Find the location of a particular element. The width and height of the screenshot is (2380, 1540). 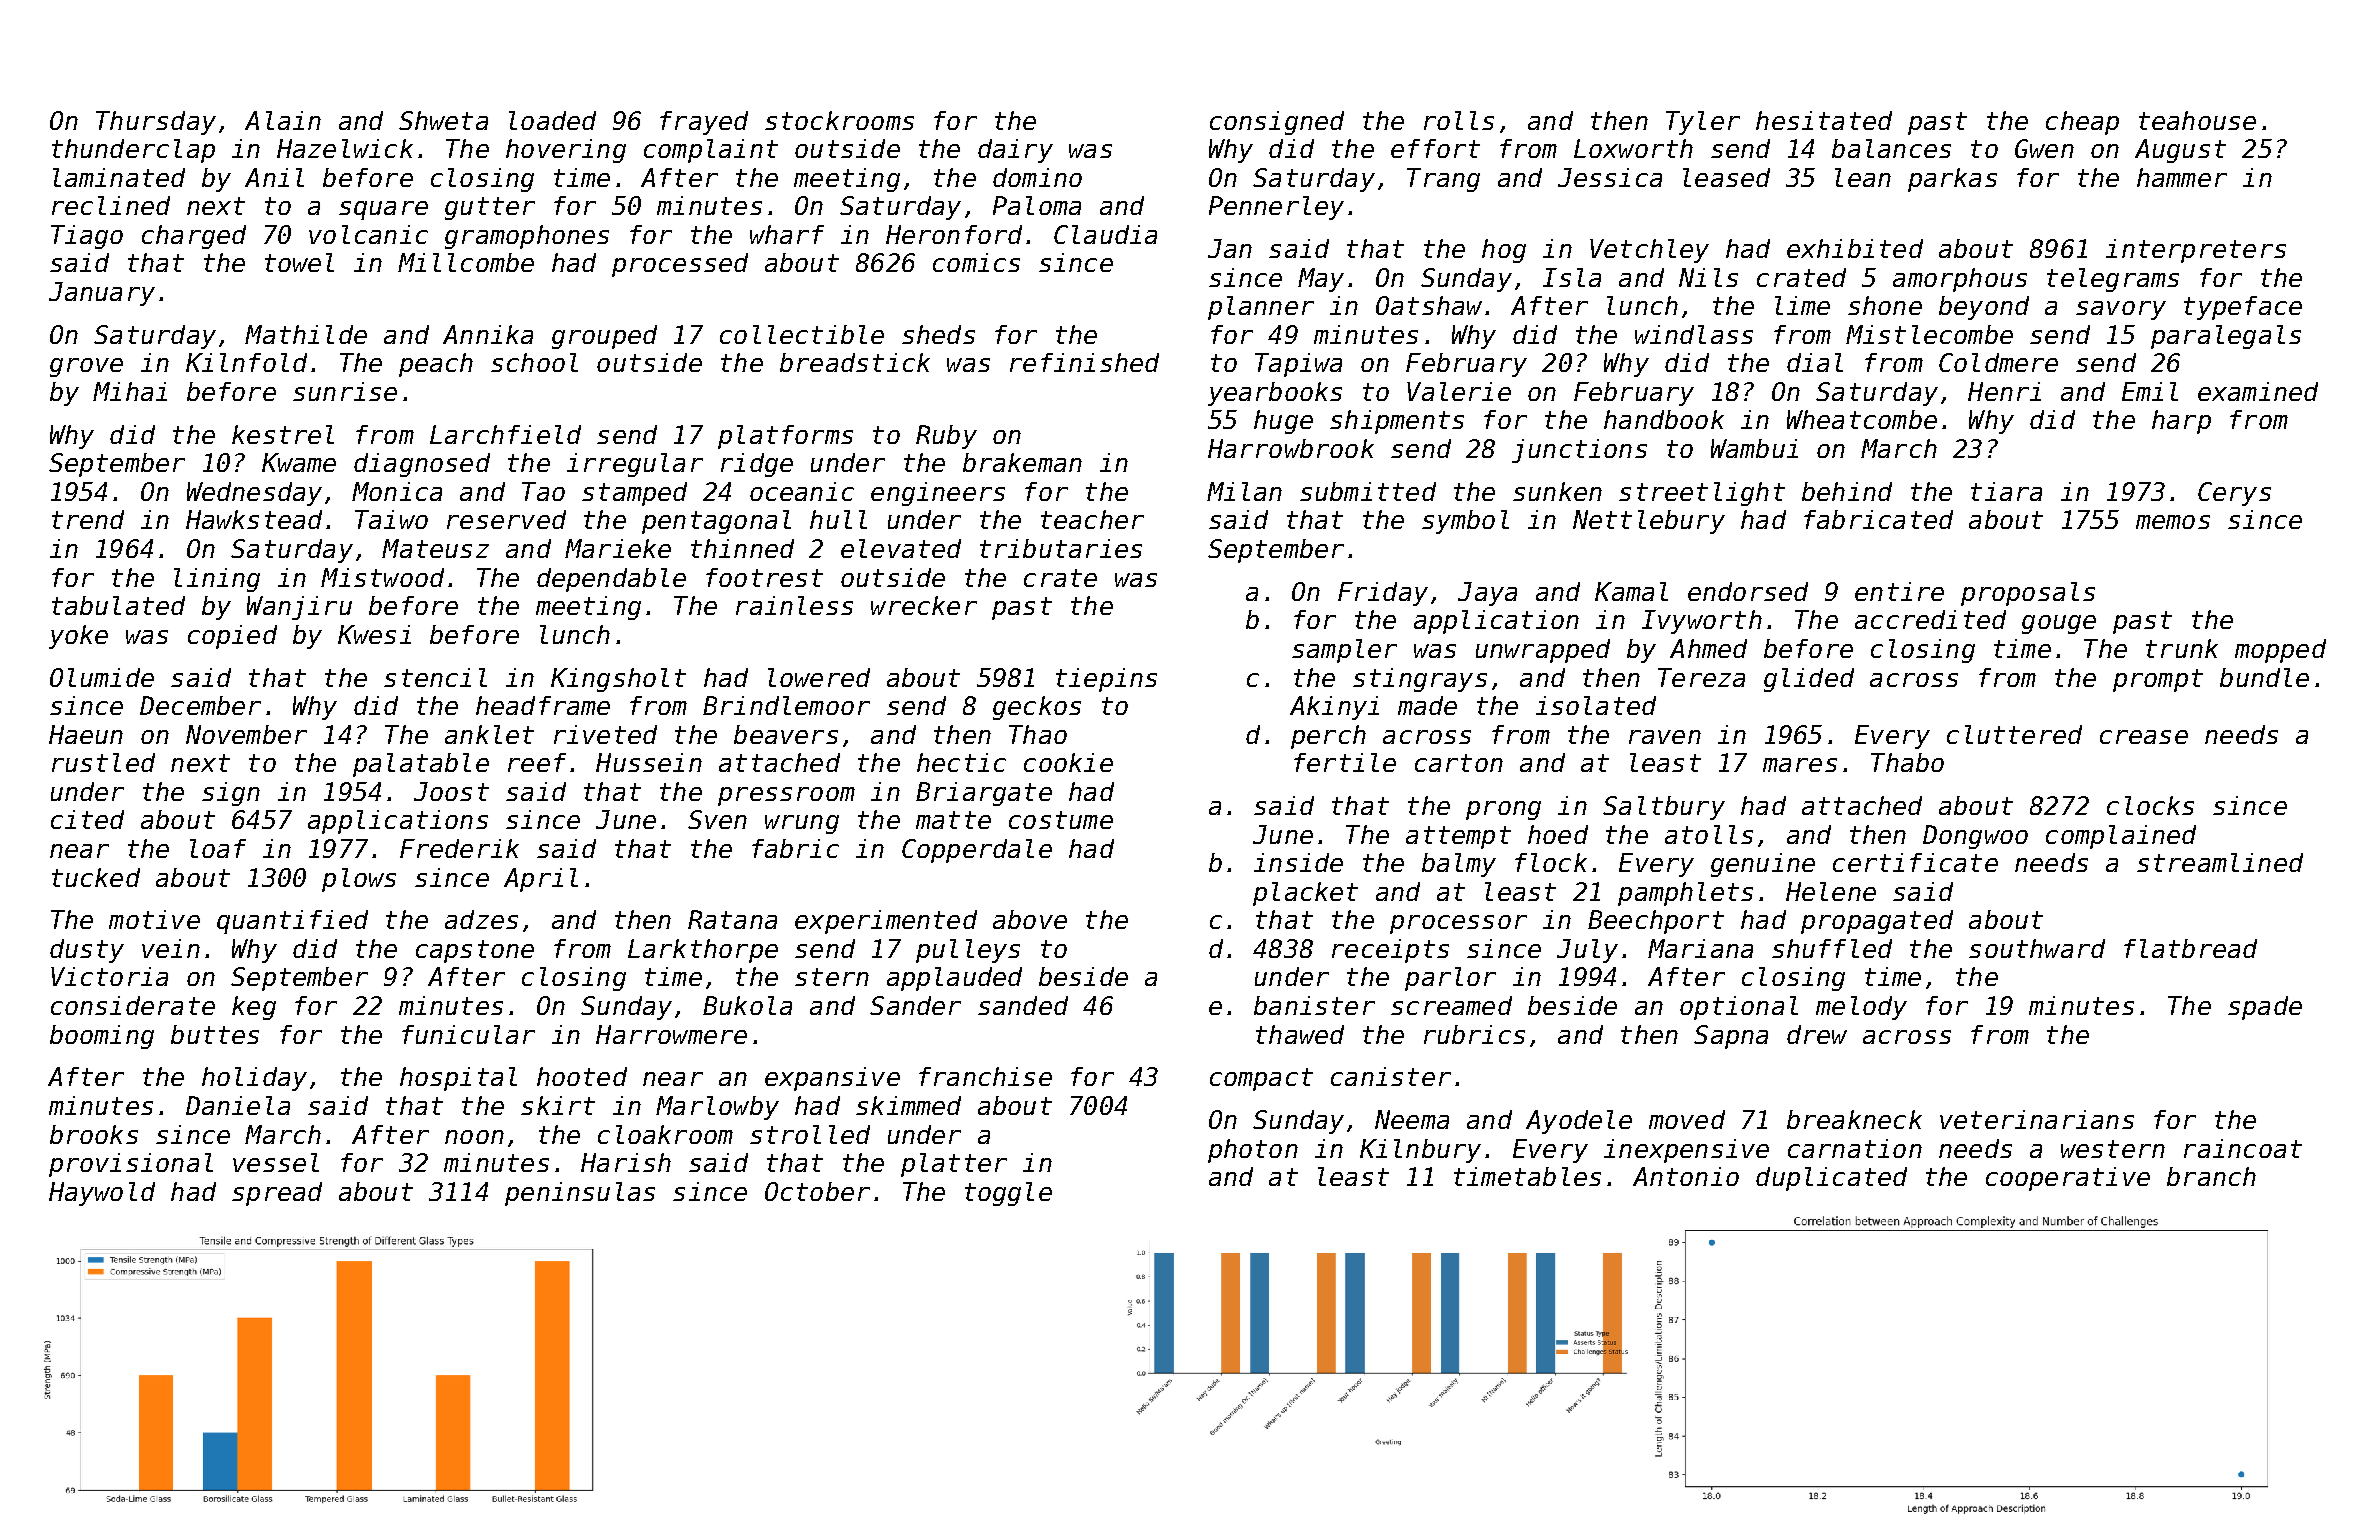

hesitated is located at coordinates (1824, 120).
